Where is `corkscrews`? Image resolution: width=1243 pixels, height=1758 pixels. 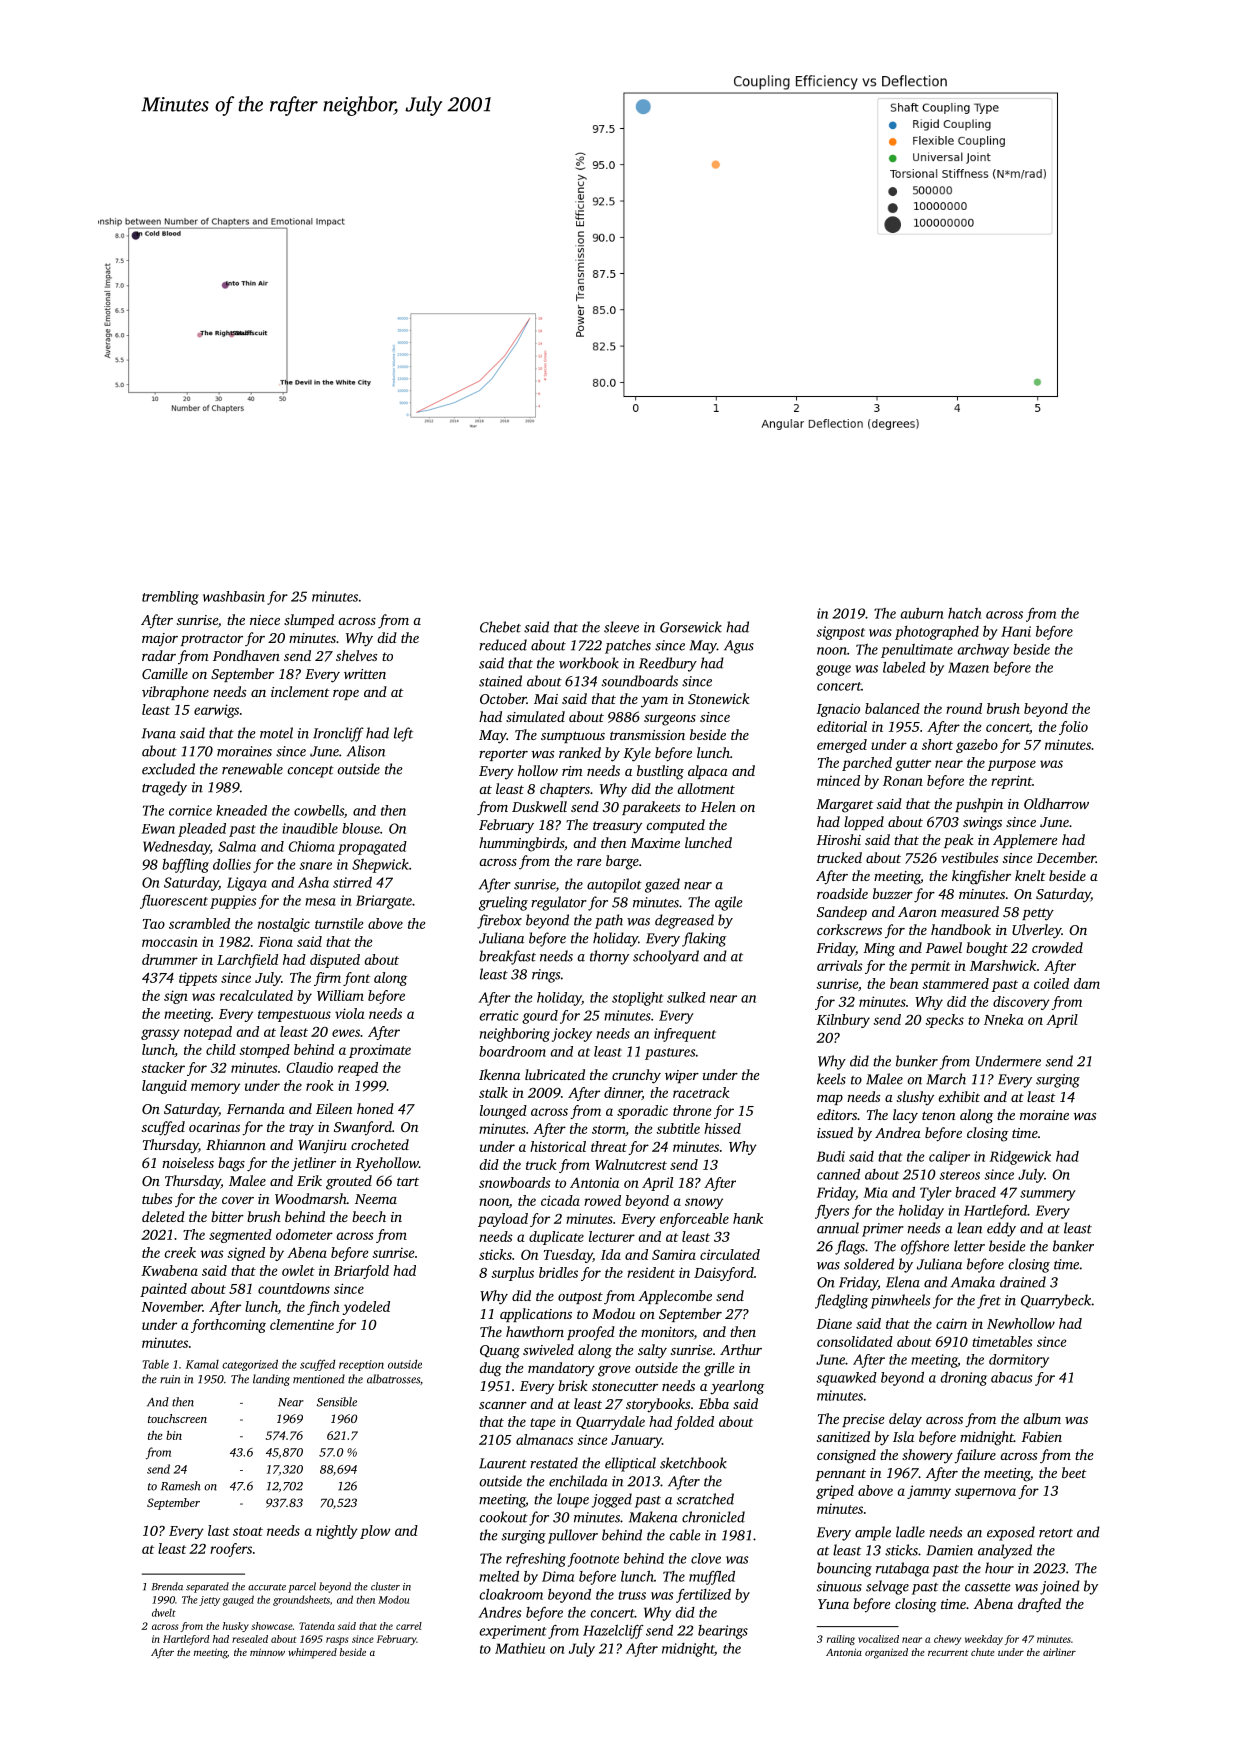
corkscrews is located at coordinates (849, 929).
